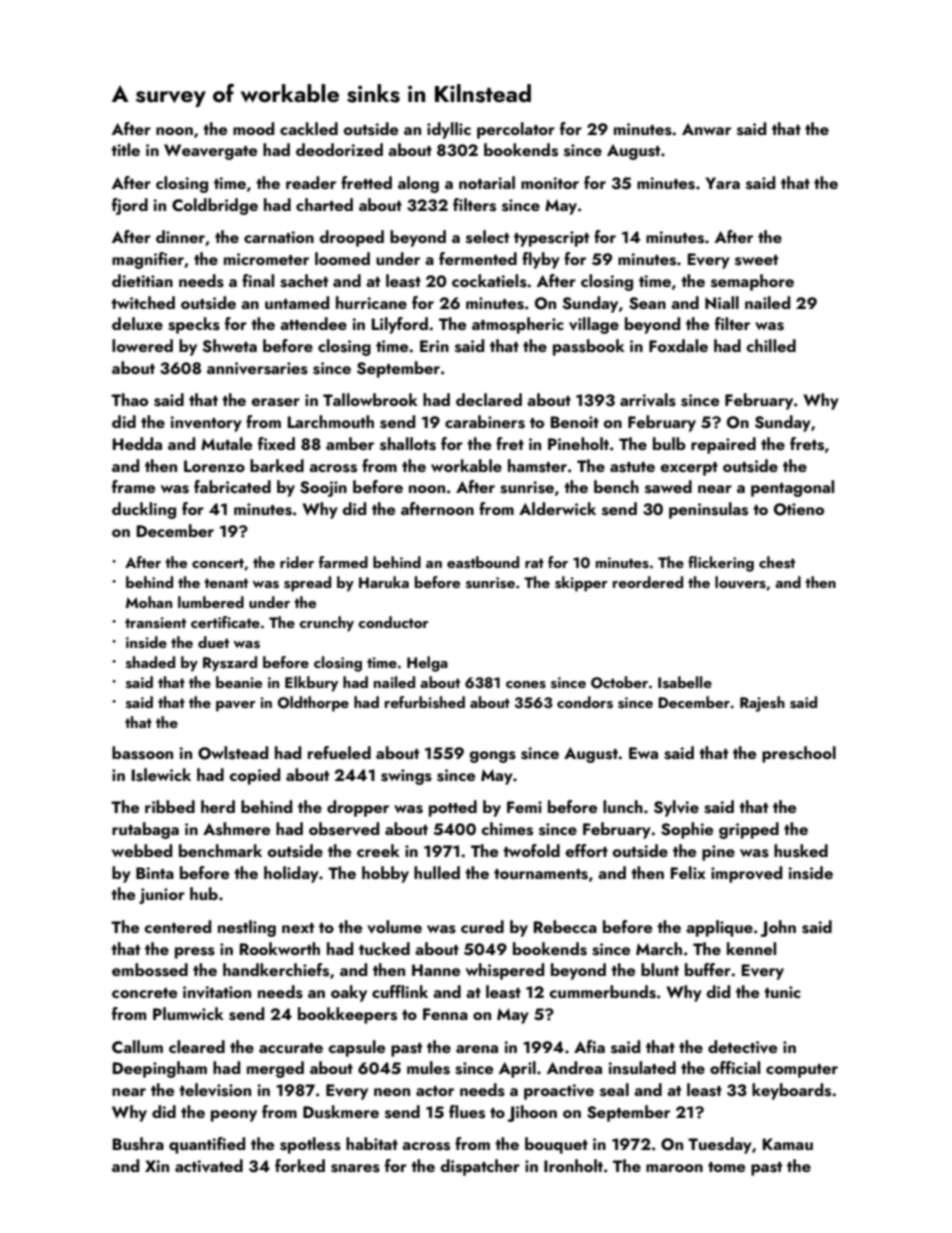 This page has height=1233, width=952. I want to click on buffer, so click(708, 969).
